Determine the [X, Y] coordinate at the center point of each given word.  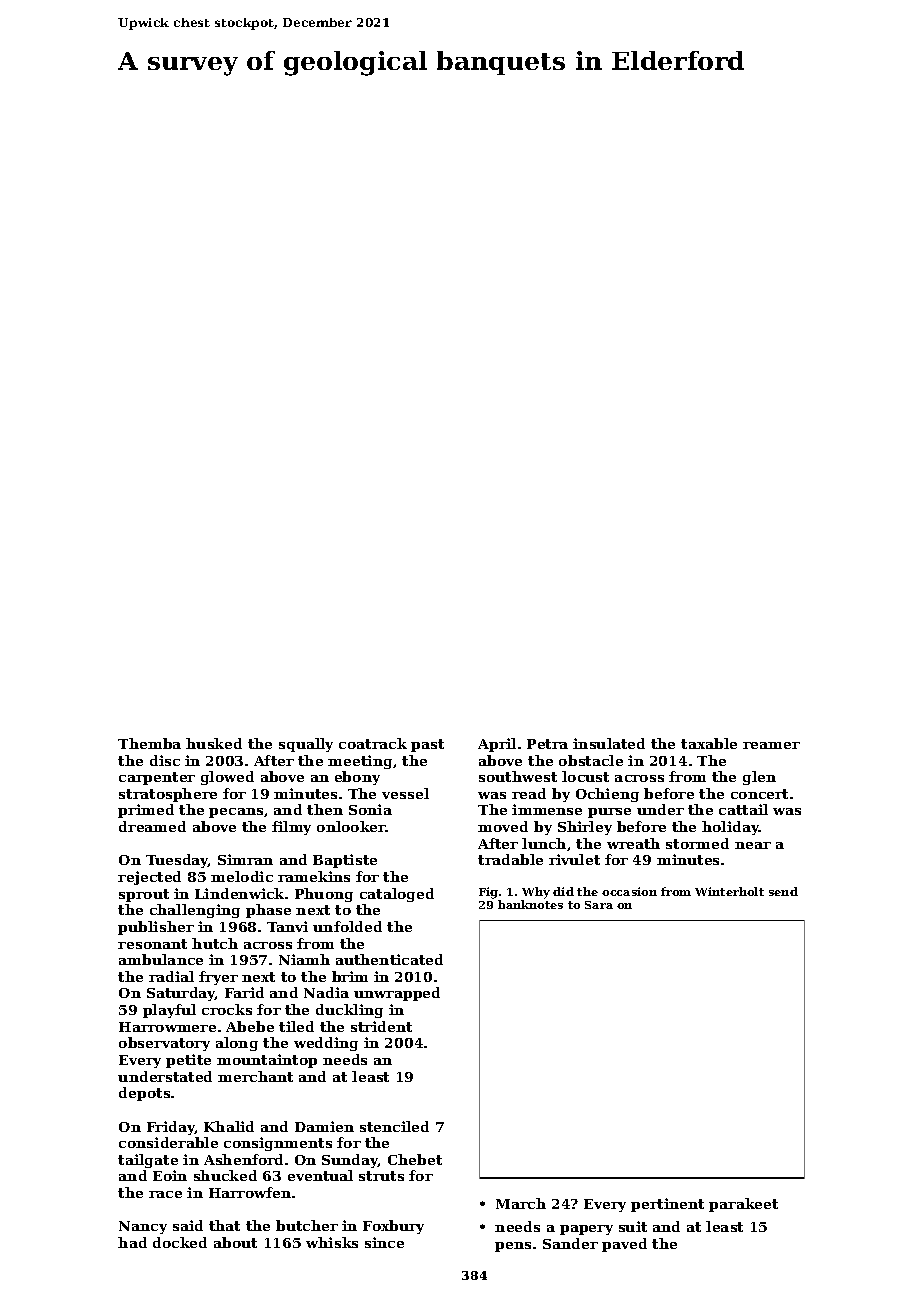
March [521, 1203]
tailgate [148, 1161]
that [224, 1225]
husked [214, 743]
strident [381, 1026]
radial [171, 976]
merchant [255, 1076]
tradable [510, 859]
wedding [326, 1044]
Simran [245, 859]
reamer [771, 745]
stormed [697, 843]
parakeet [743, 1205]
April [497, 745]
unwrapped [397, 994]
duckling [349, 1011]
